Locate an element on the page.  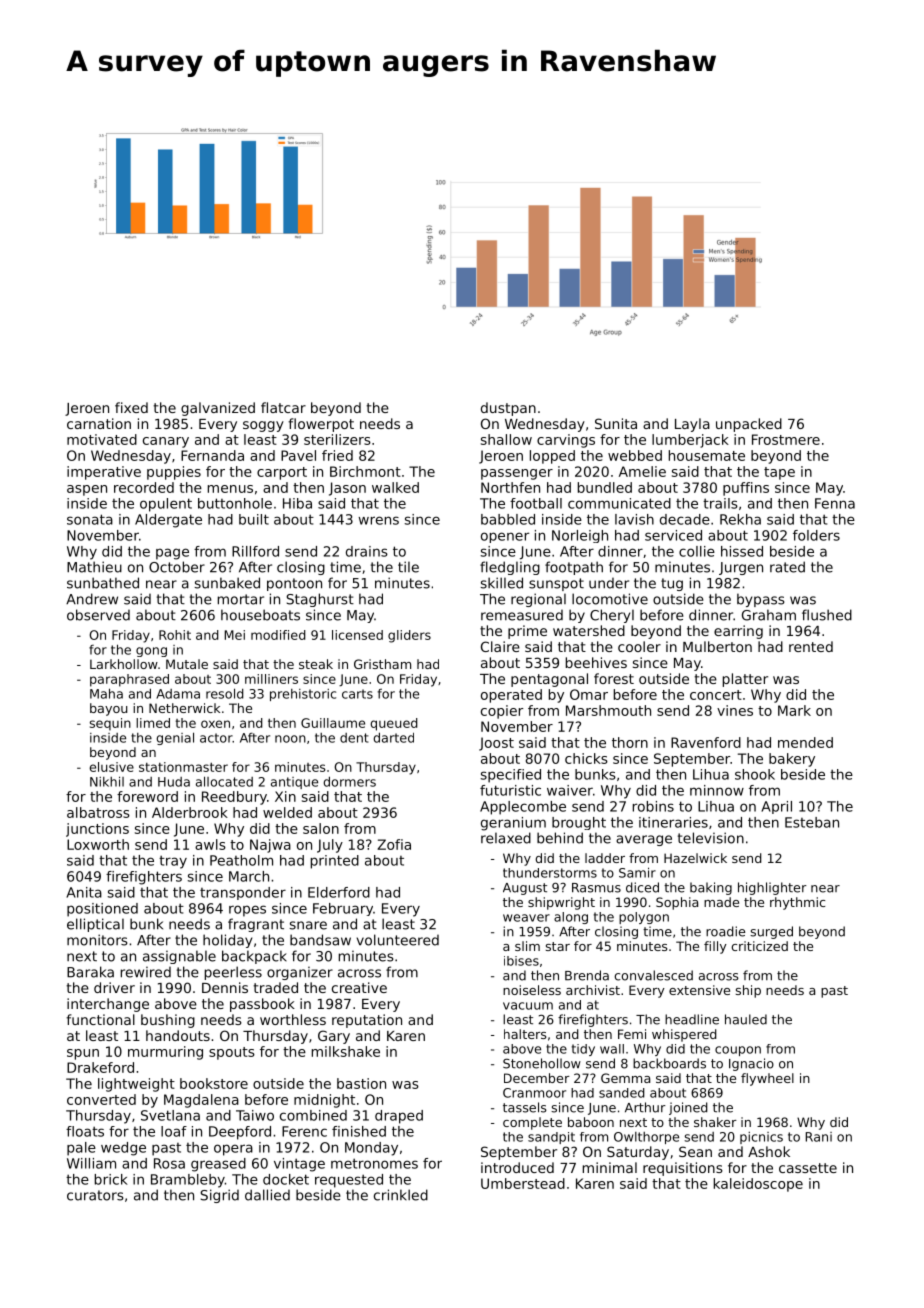
flushed is located at coordinates (827, 615).
